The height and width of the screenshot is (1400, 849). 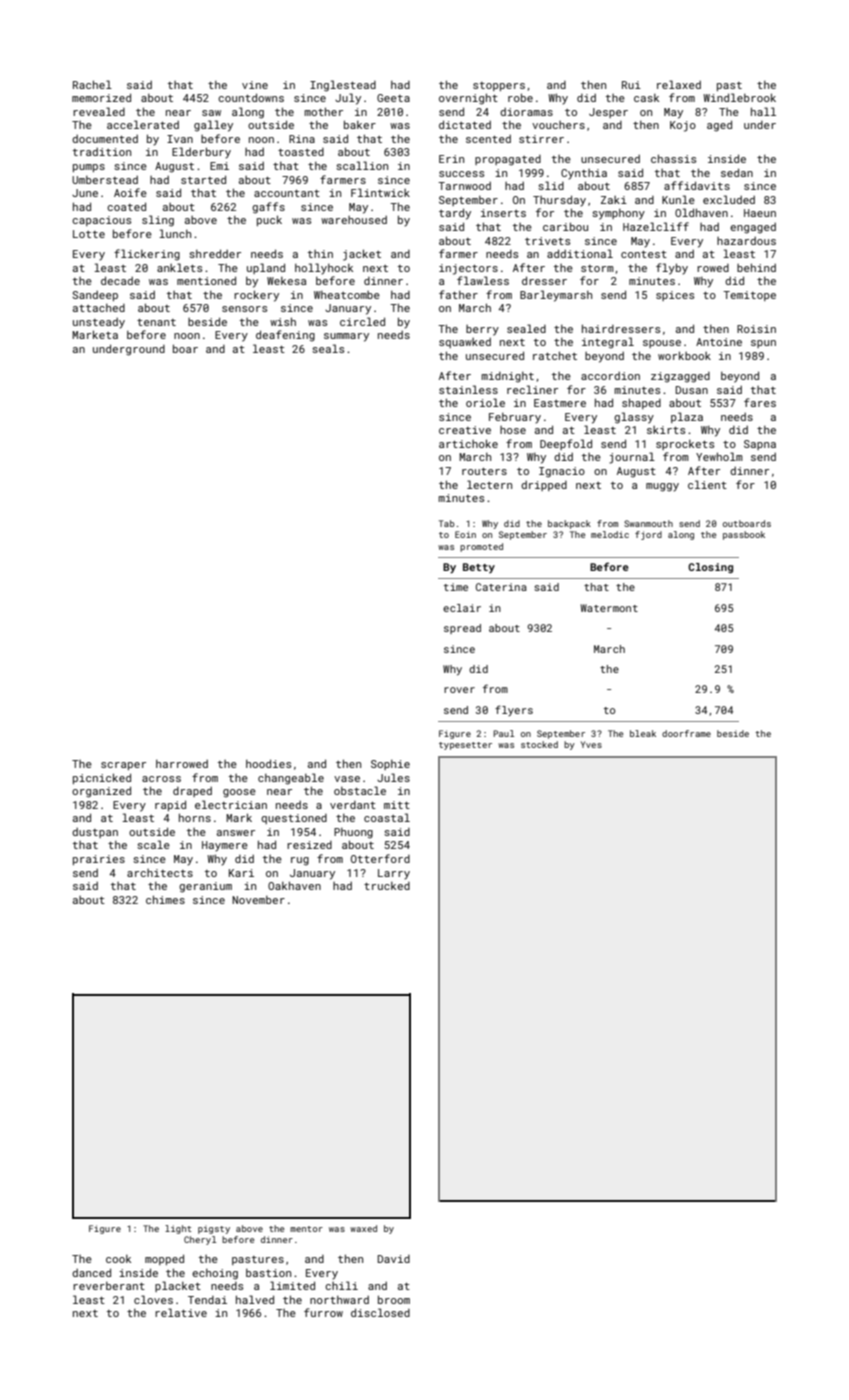 What do you see at coordinates (686, 733) in the screenshot?
I see `doorframe` at bounding box center [686, 733].
